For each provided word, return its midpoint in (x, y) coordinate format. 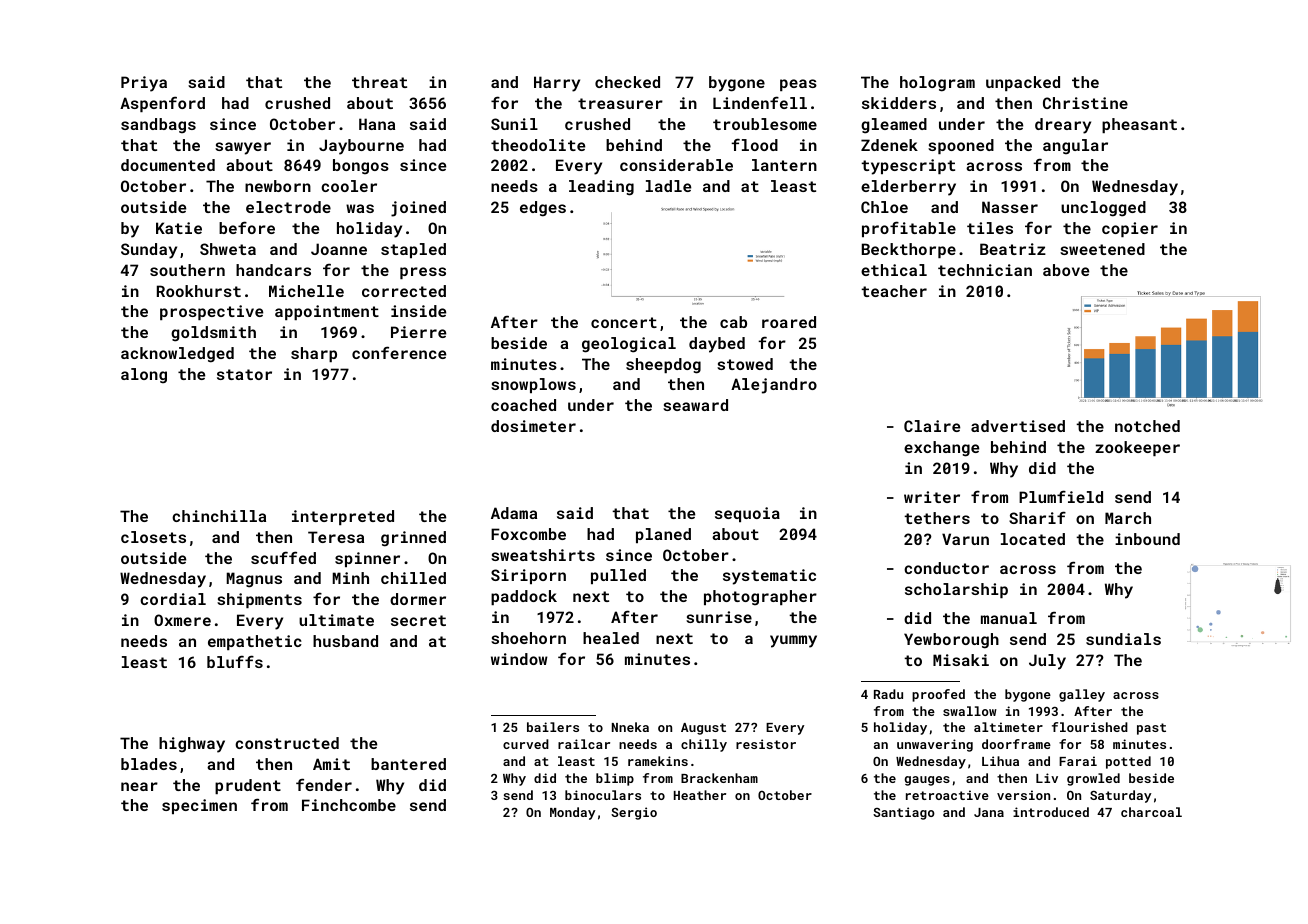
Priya (144, 84)
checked (627, 82)
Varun (965, 539)
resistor (766, 744)
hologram (937, 84)
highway (192, 745)
